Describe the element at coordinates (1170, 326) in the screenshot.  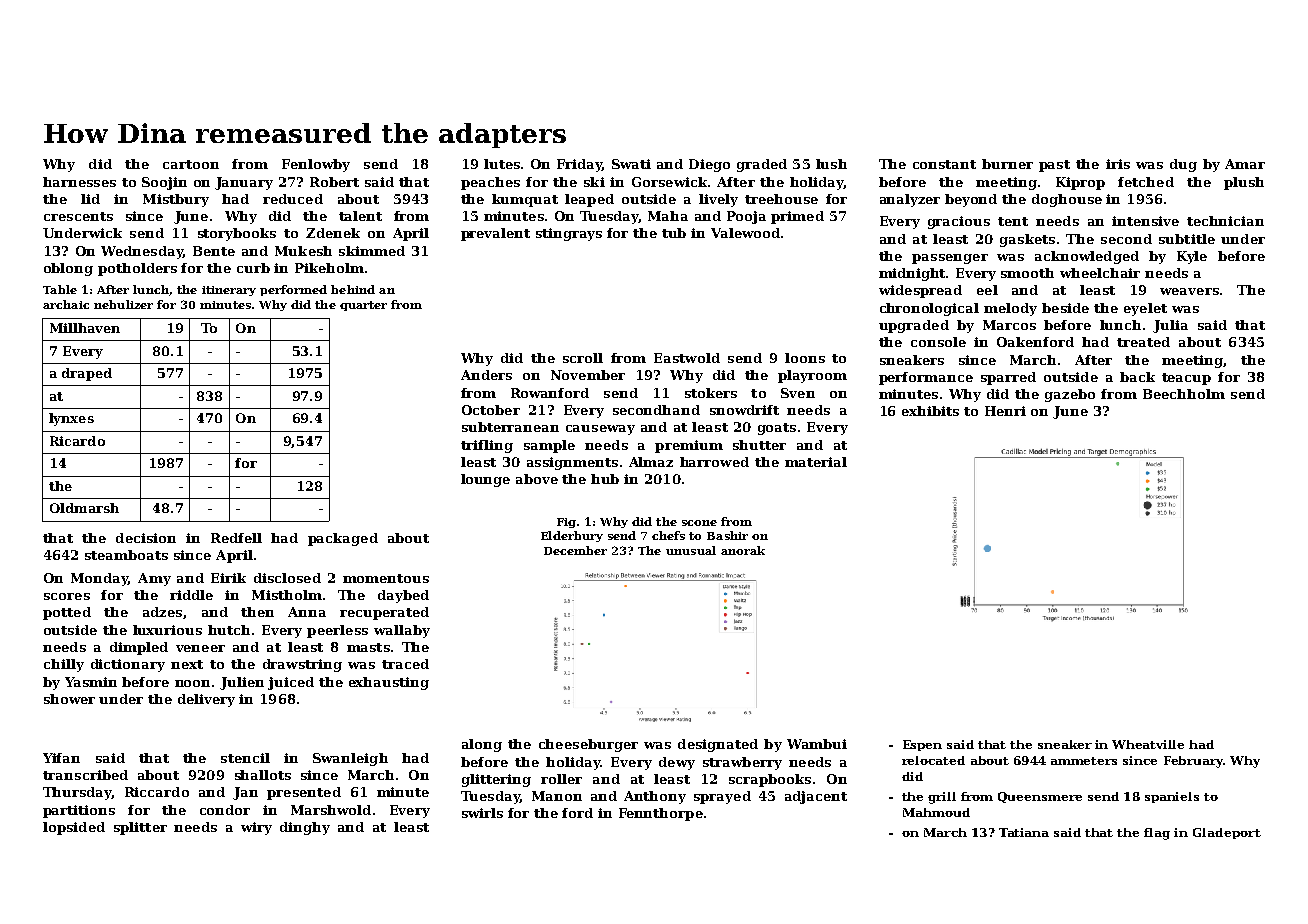
I see `Julia` at that location.
